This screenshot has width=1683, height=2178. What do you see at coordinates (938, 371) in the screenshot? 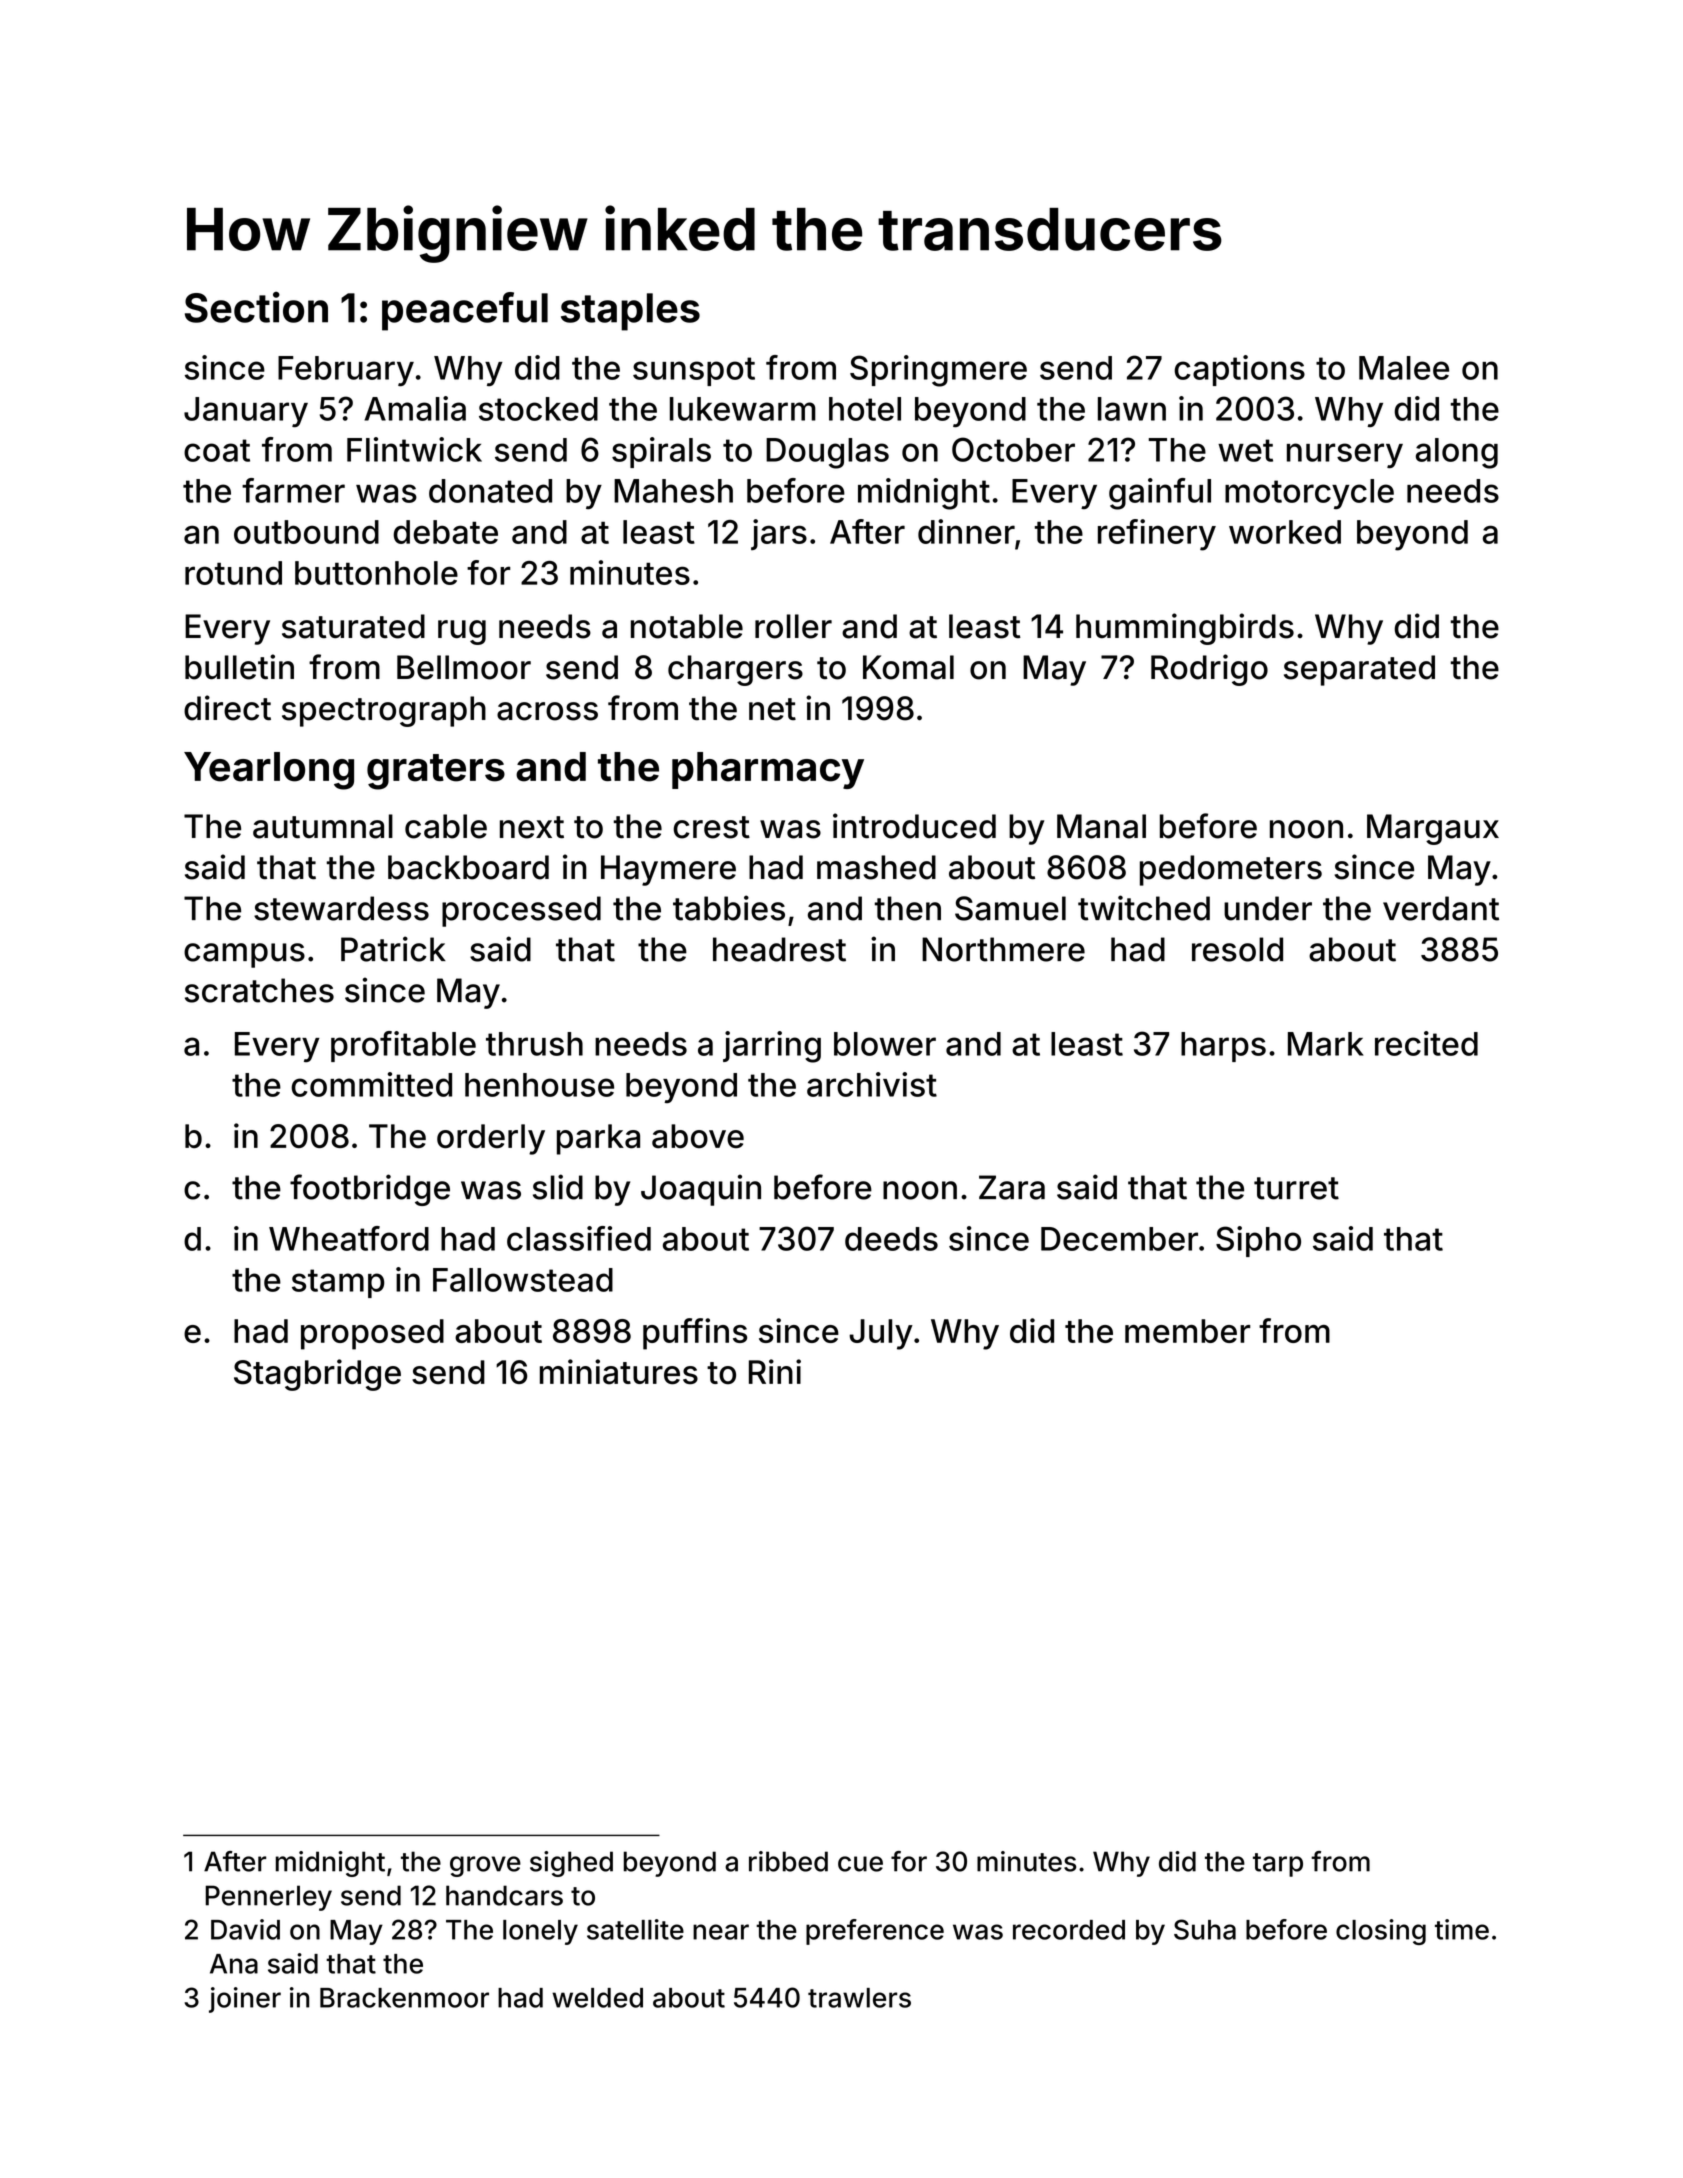
I see `Springmere` at bounding box center [938, 371].
